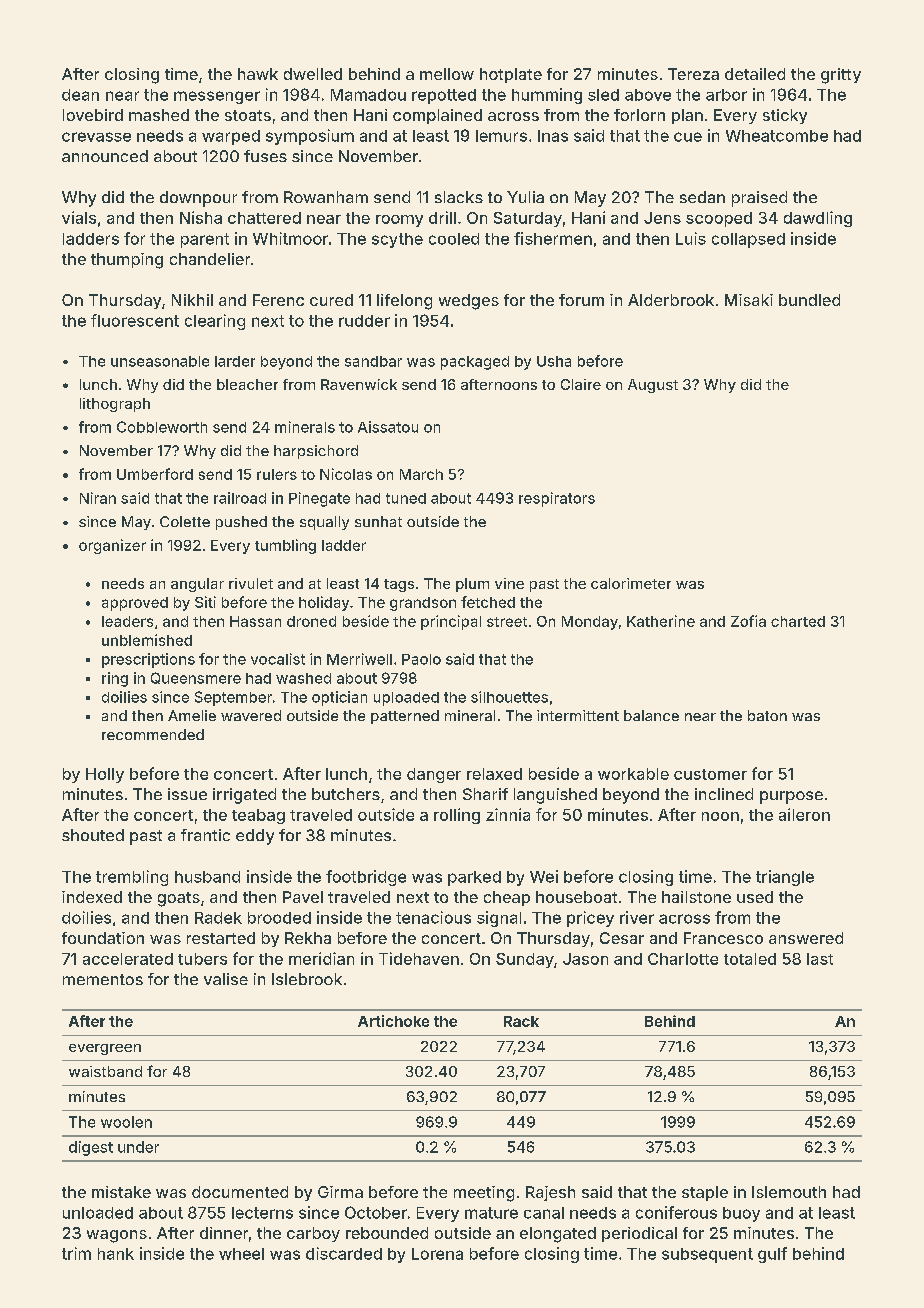  Describe the element at coordinates (521, 1021) in the screenshot. I see `Rack` at that location.
